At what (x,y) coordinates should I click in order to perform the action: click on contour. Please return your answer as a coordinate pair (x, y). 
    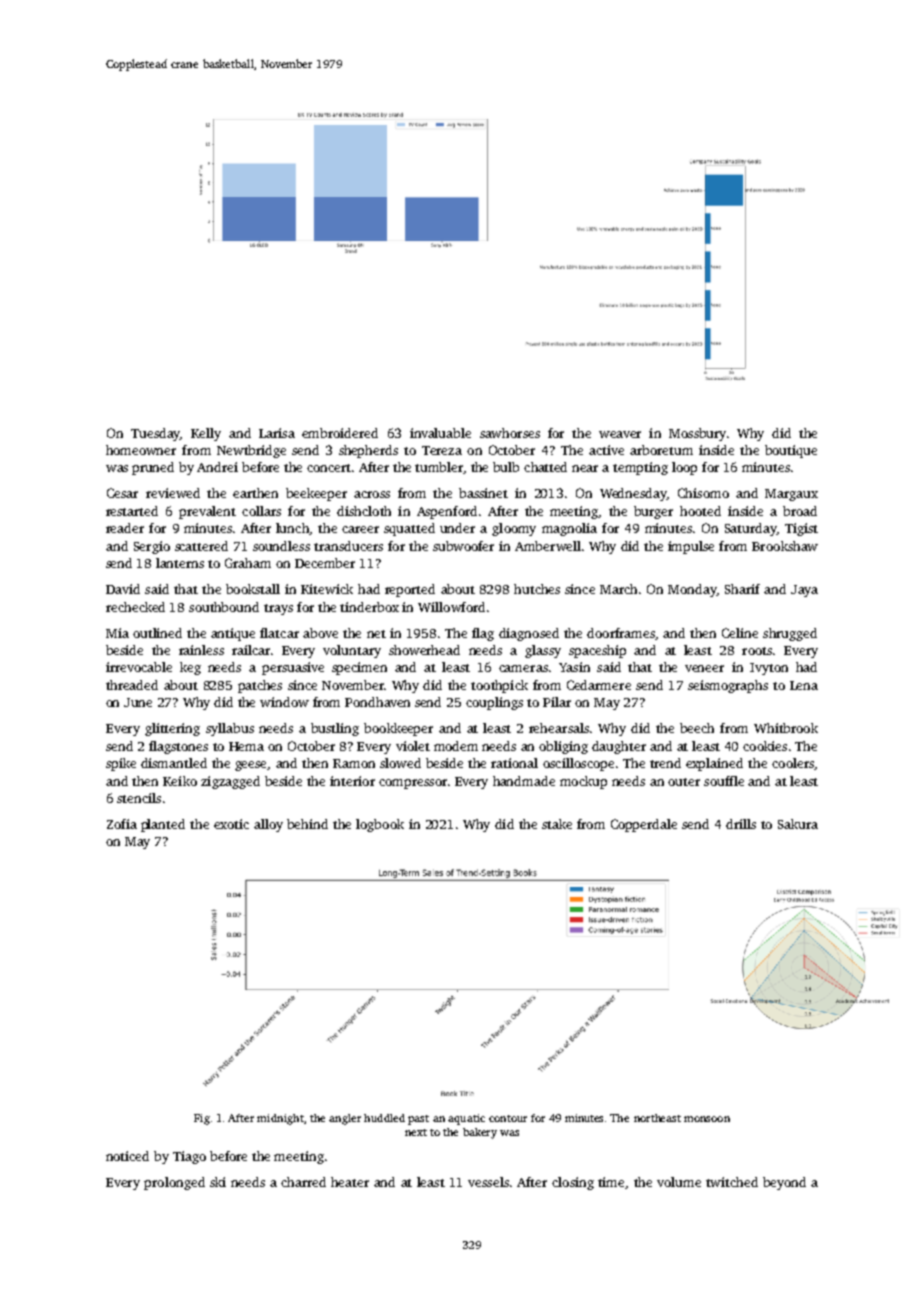
    Looking at the image, I should click on (508, 1118).
